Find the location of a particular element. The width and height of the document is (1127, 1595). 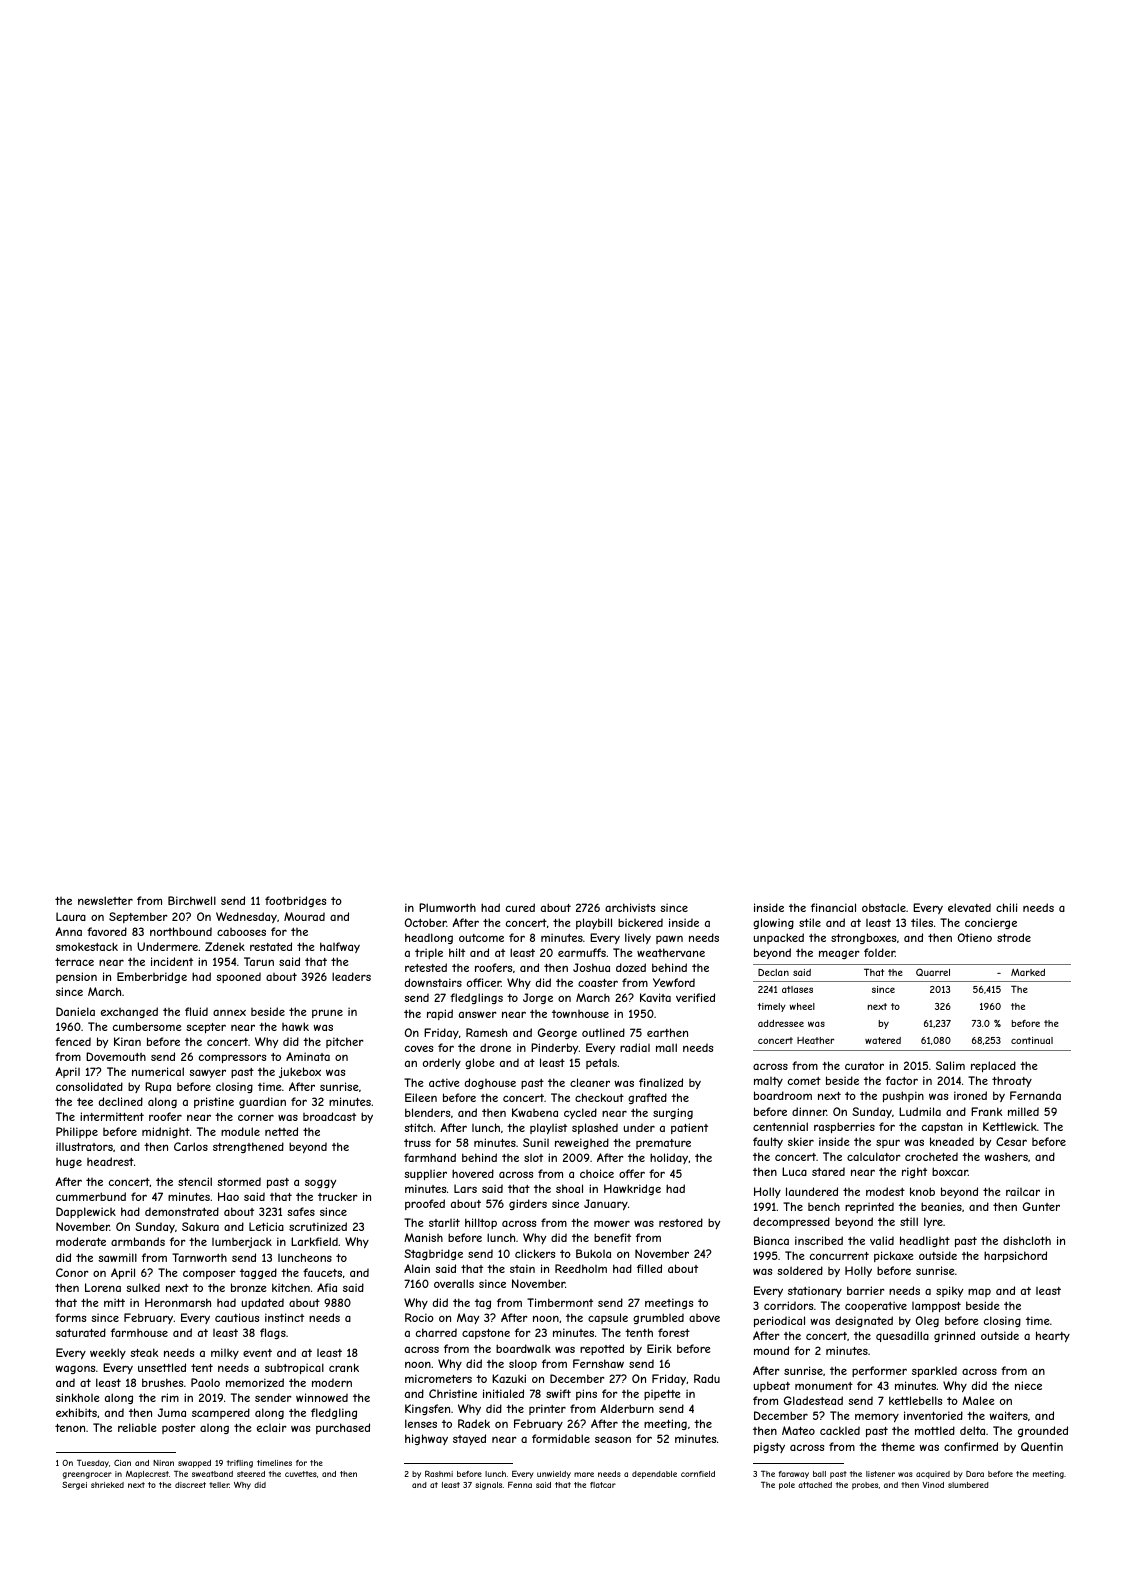

forms is located at coordinates (70, 1317).
